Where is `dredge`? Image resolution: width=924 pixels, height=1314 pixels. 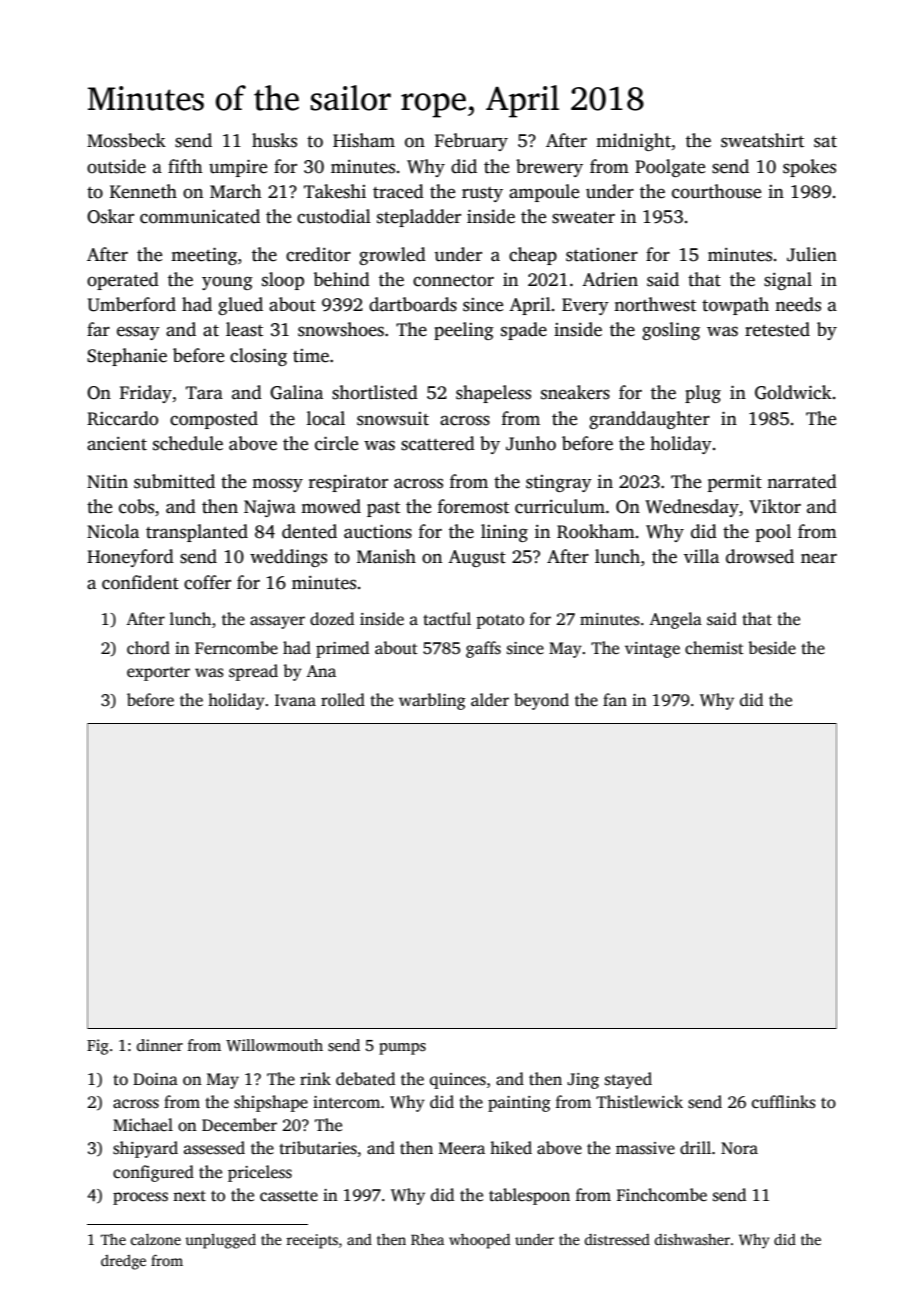 dredge is located at coordinates (123, 1262).
